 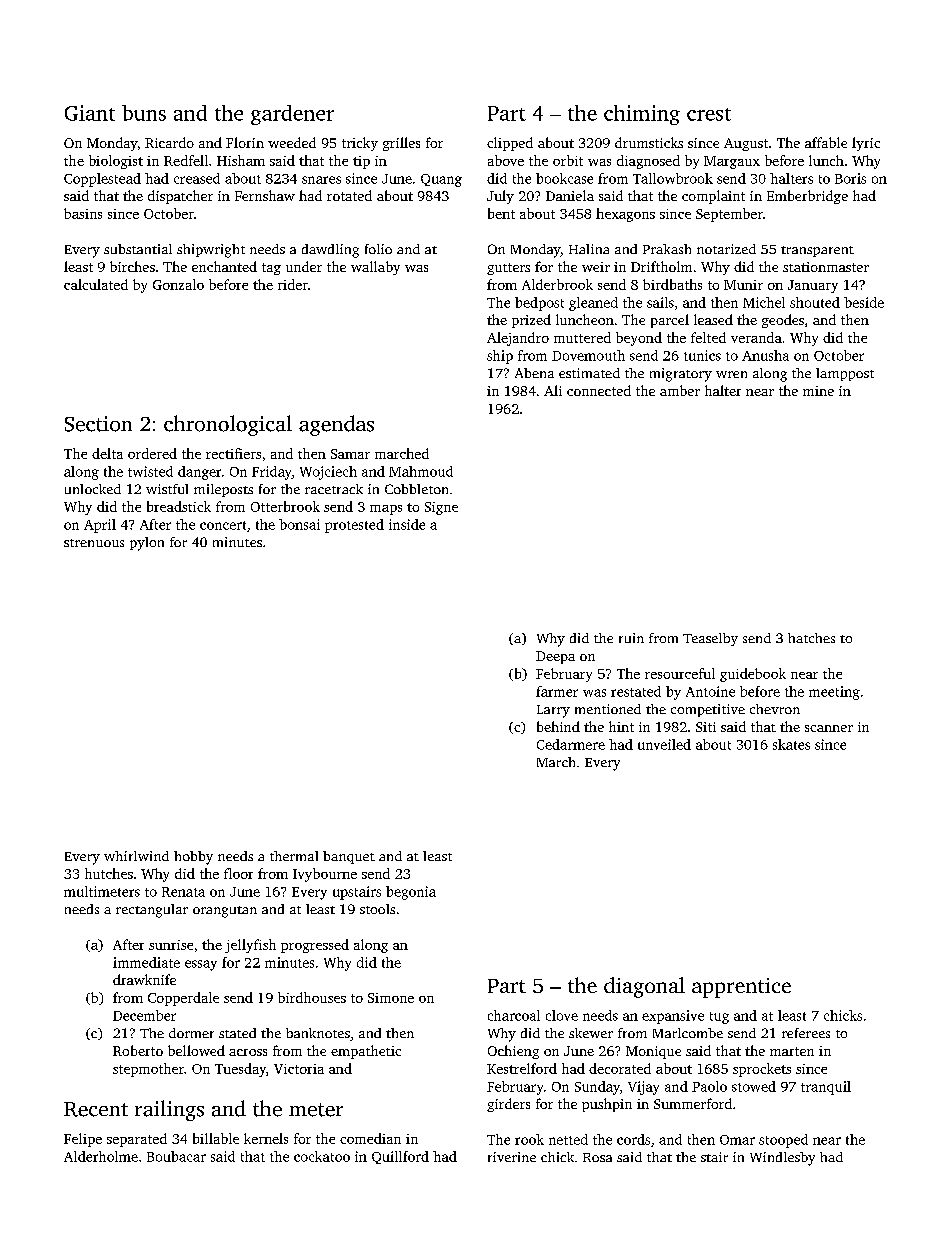 What do you see at coordinates (534, 373) in the screenshot?
I see `Abena` at bounding box center [534, 373].
